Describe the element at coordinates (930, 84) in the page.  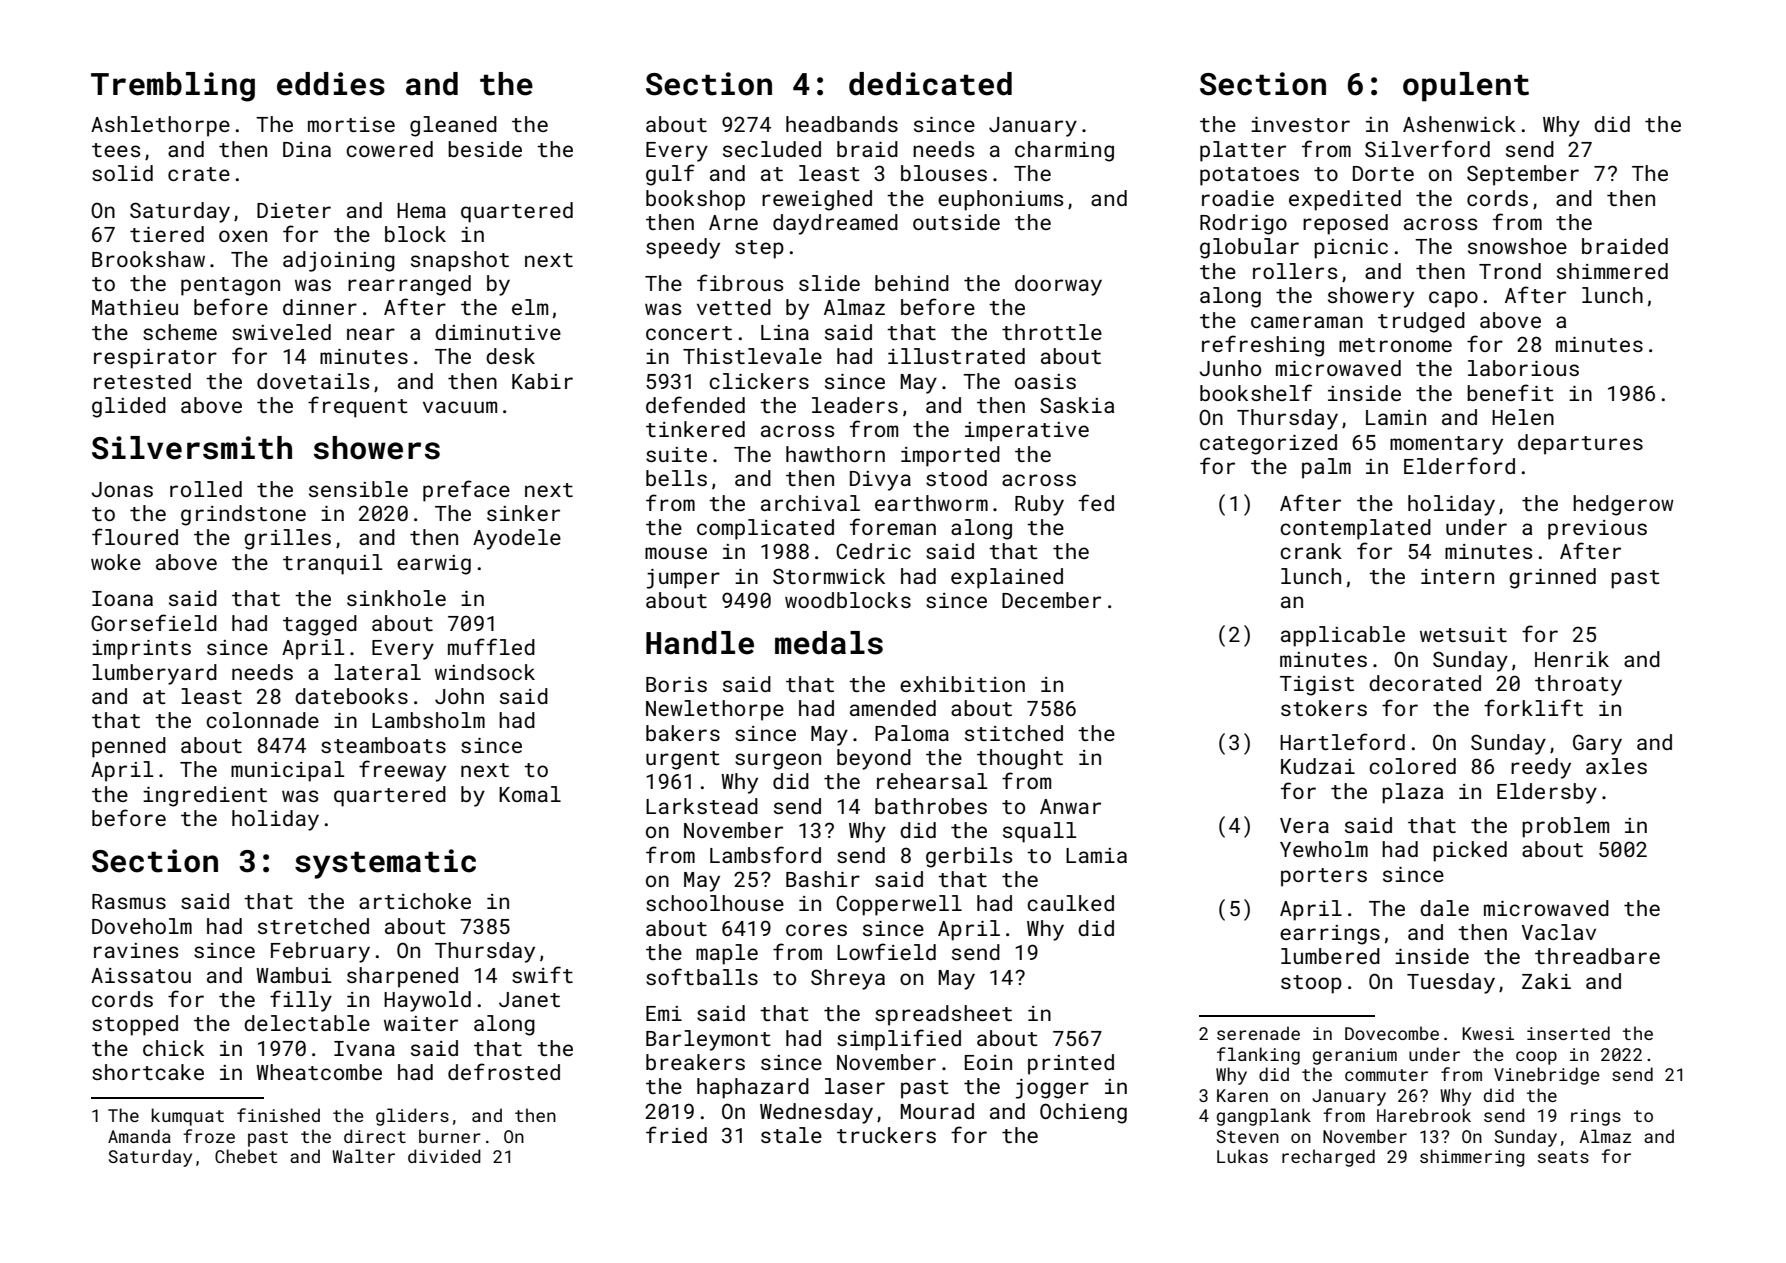
I see `dedicated` at that location.
